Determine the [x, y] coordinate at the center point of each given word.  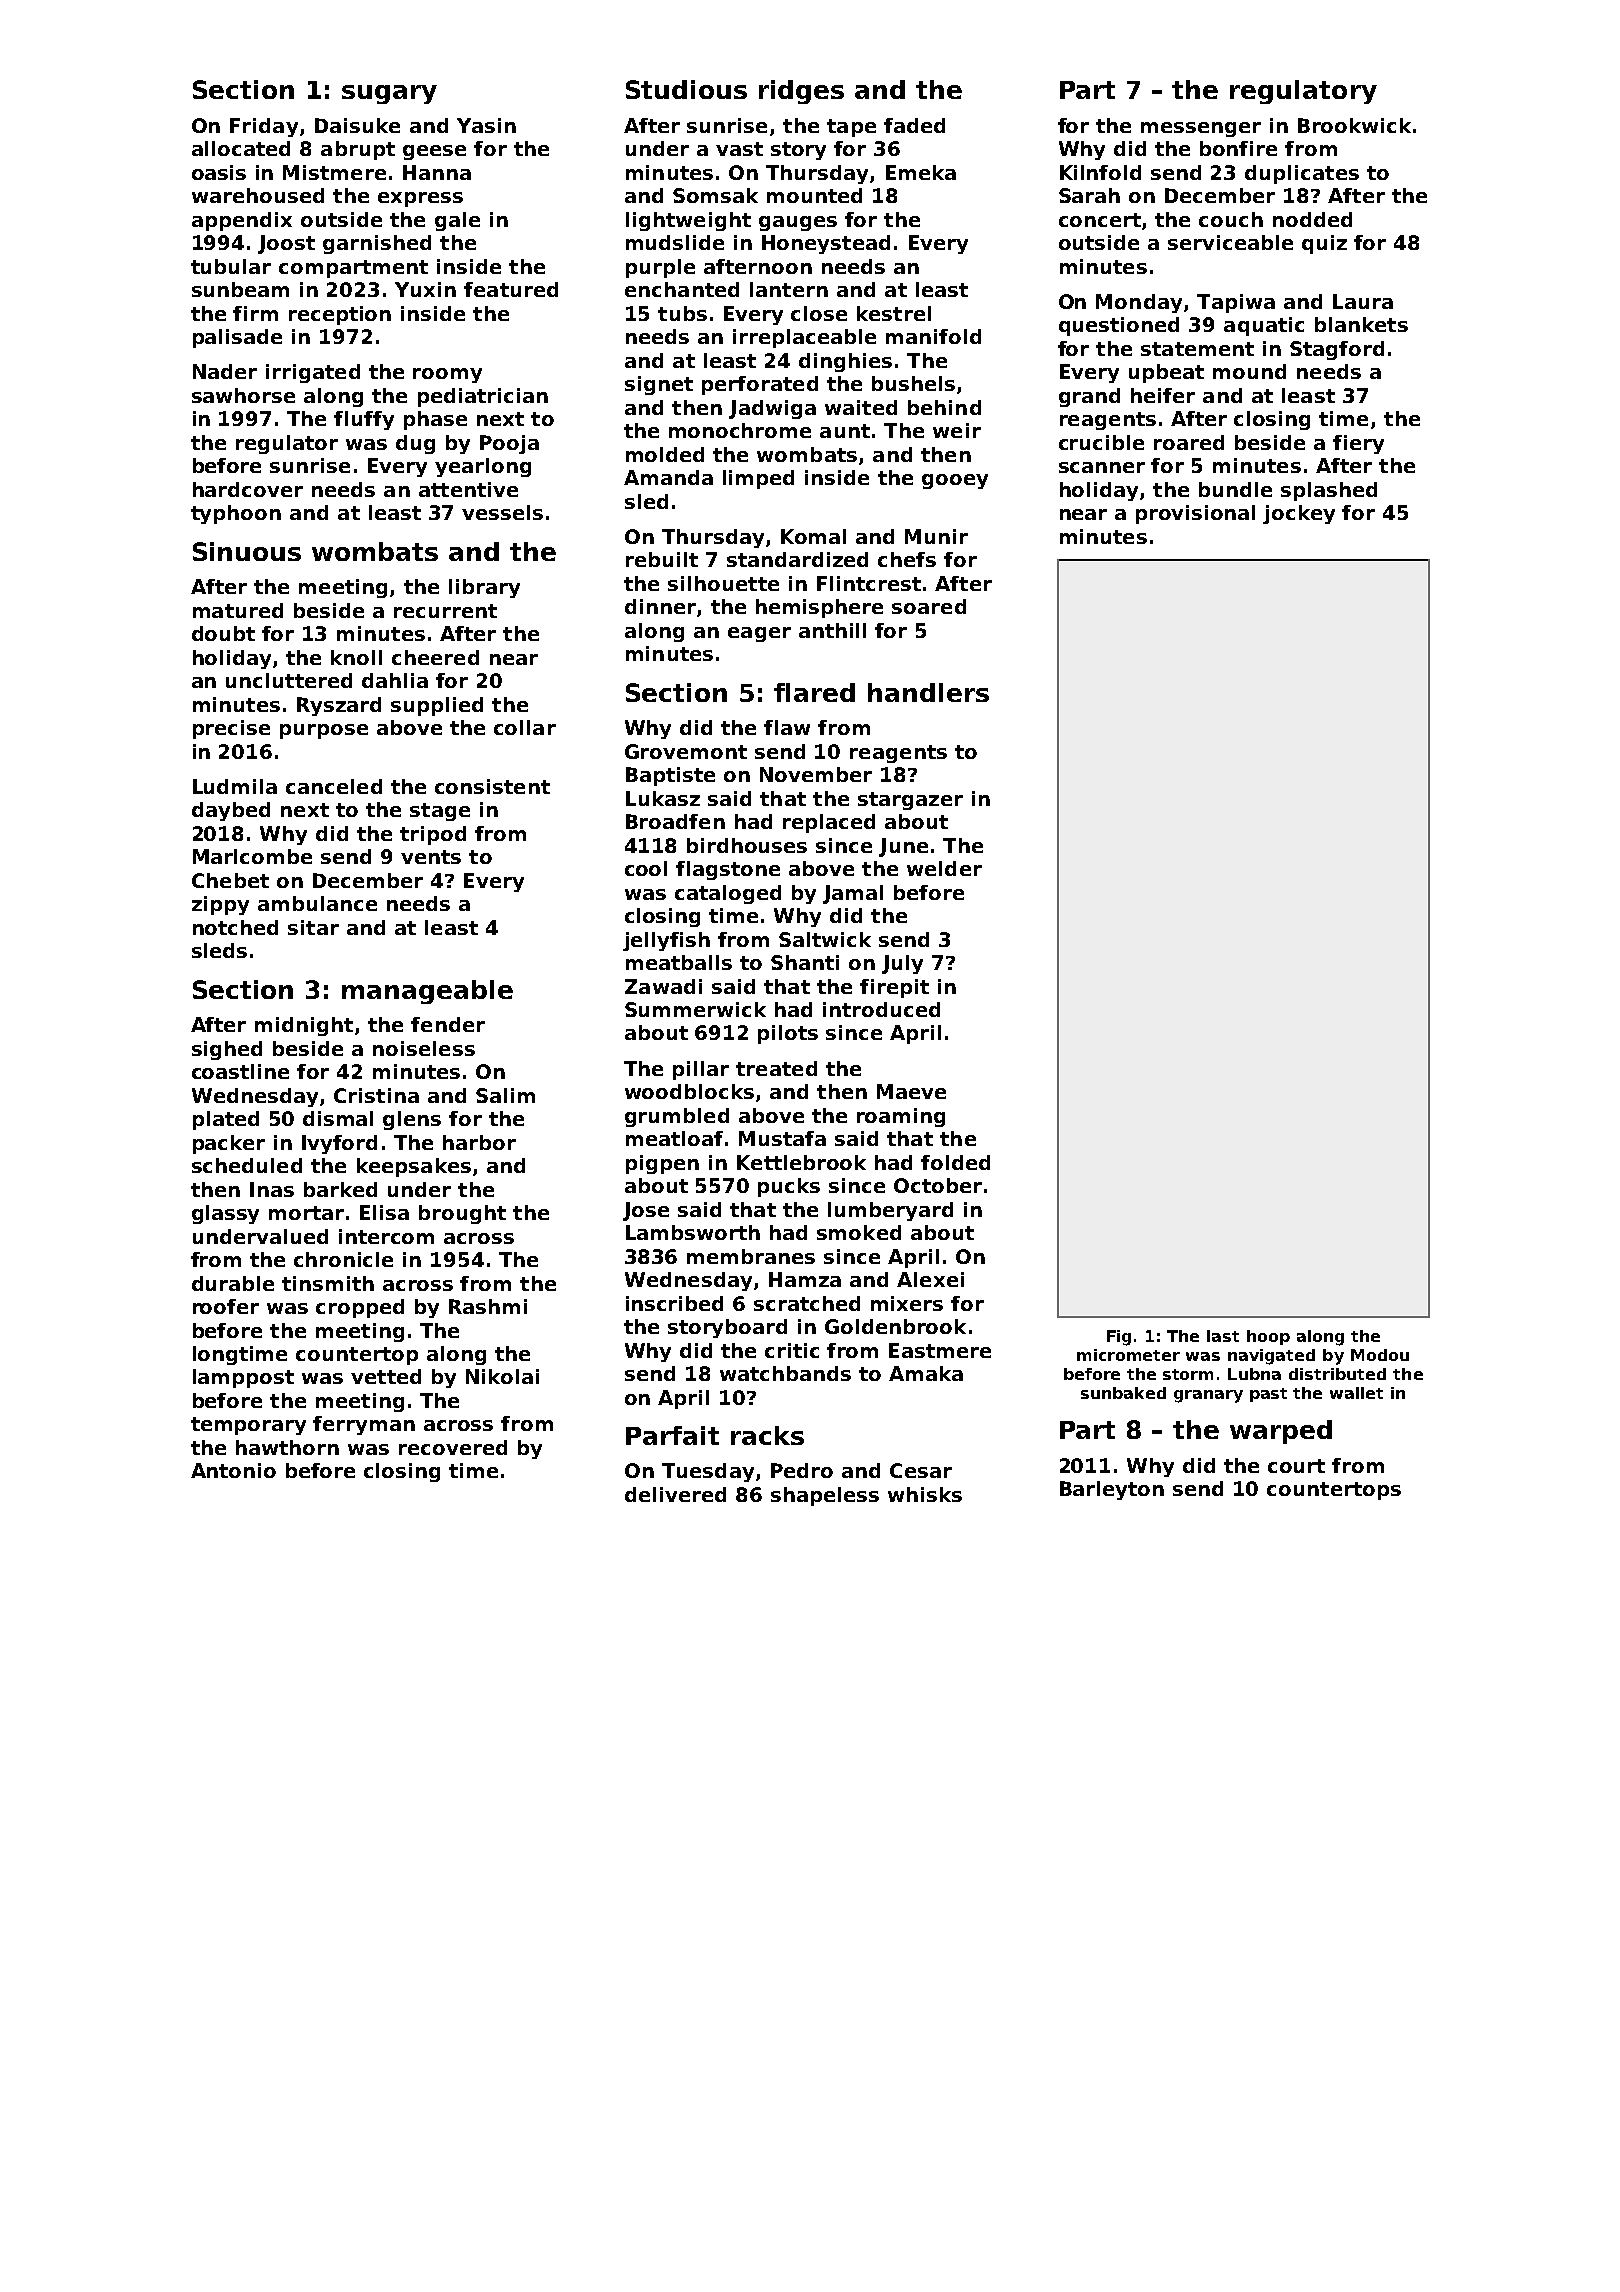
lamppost [243, 1378]
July [902, 964]
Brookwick [1354, 125]
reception [340, 315]
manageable [427, 992]
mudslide [675, 242]
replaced [829, 823]
